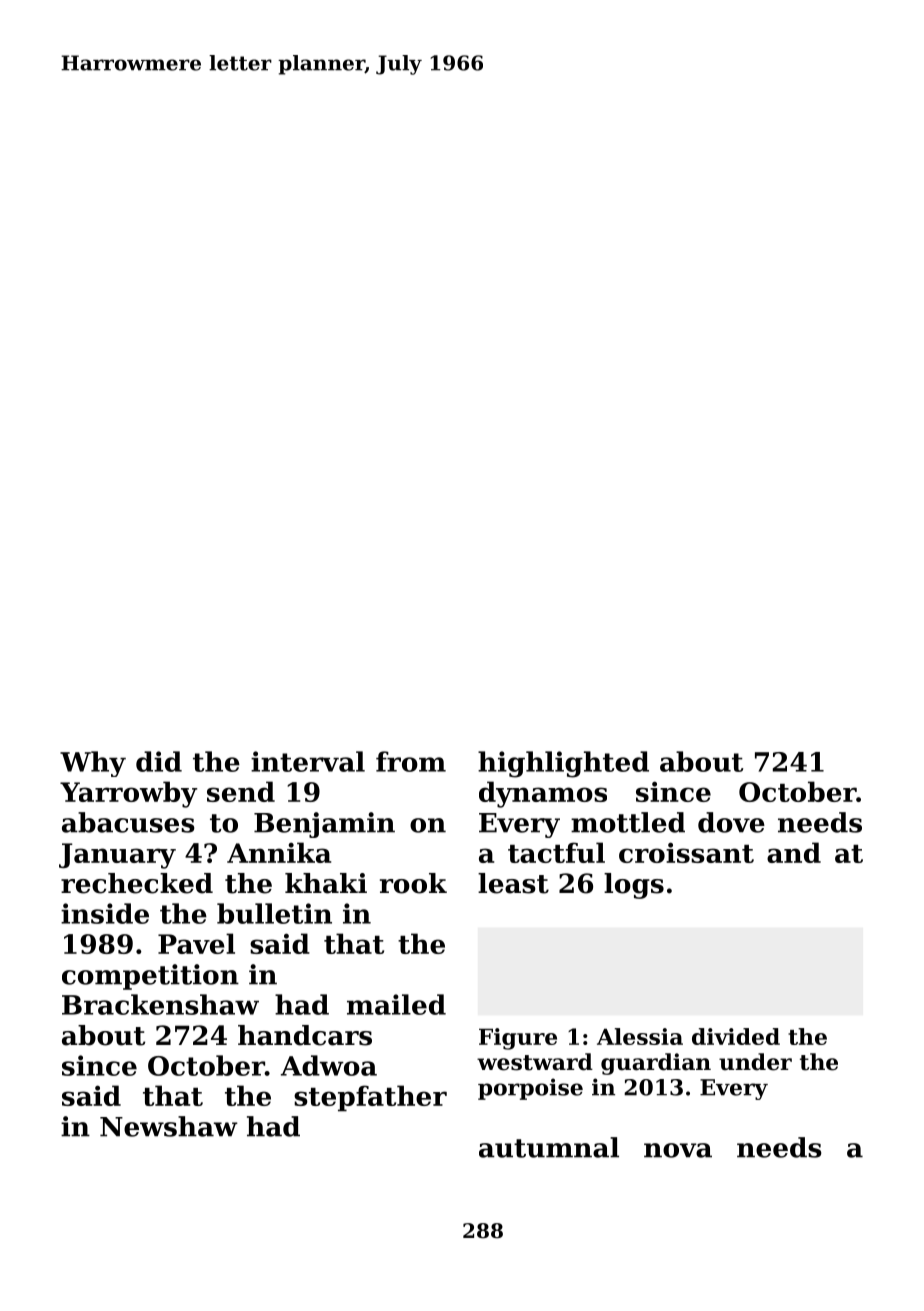 The width and height of the screenshot is (924, 1311). What do you see at coordinates (634, 886) in the screenshot?
I see `logs` at bounding box center [634, 886].
